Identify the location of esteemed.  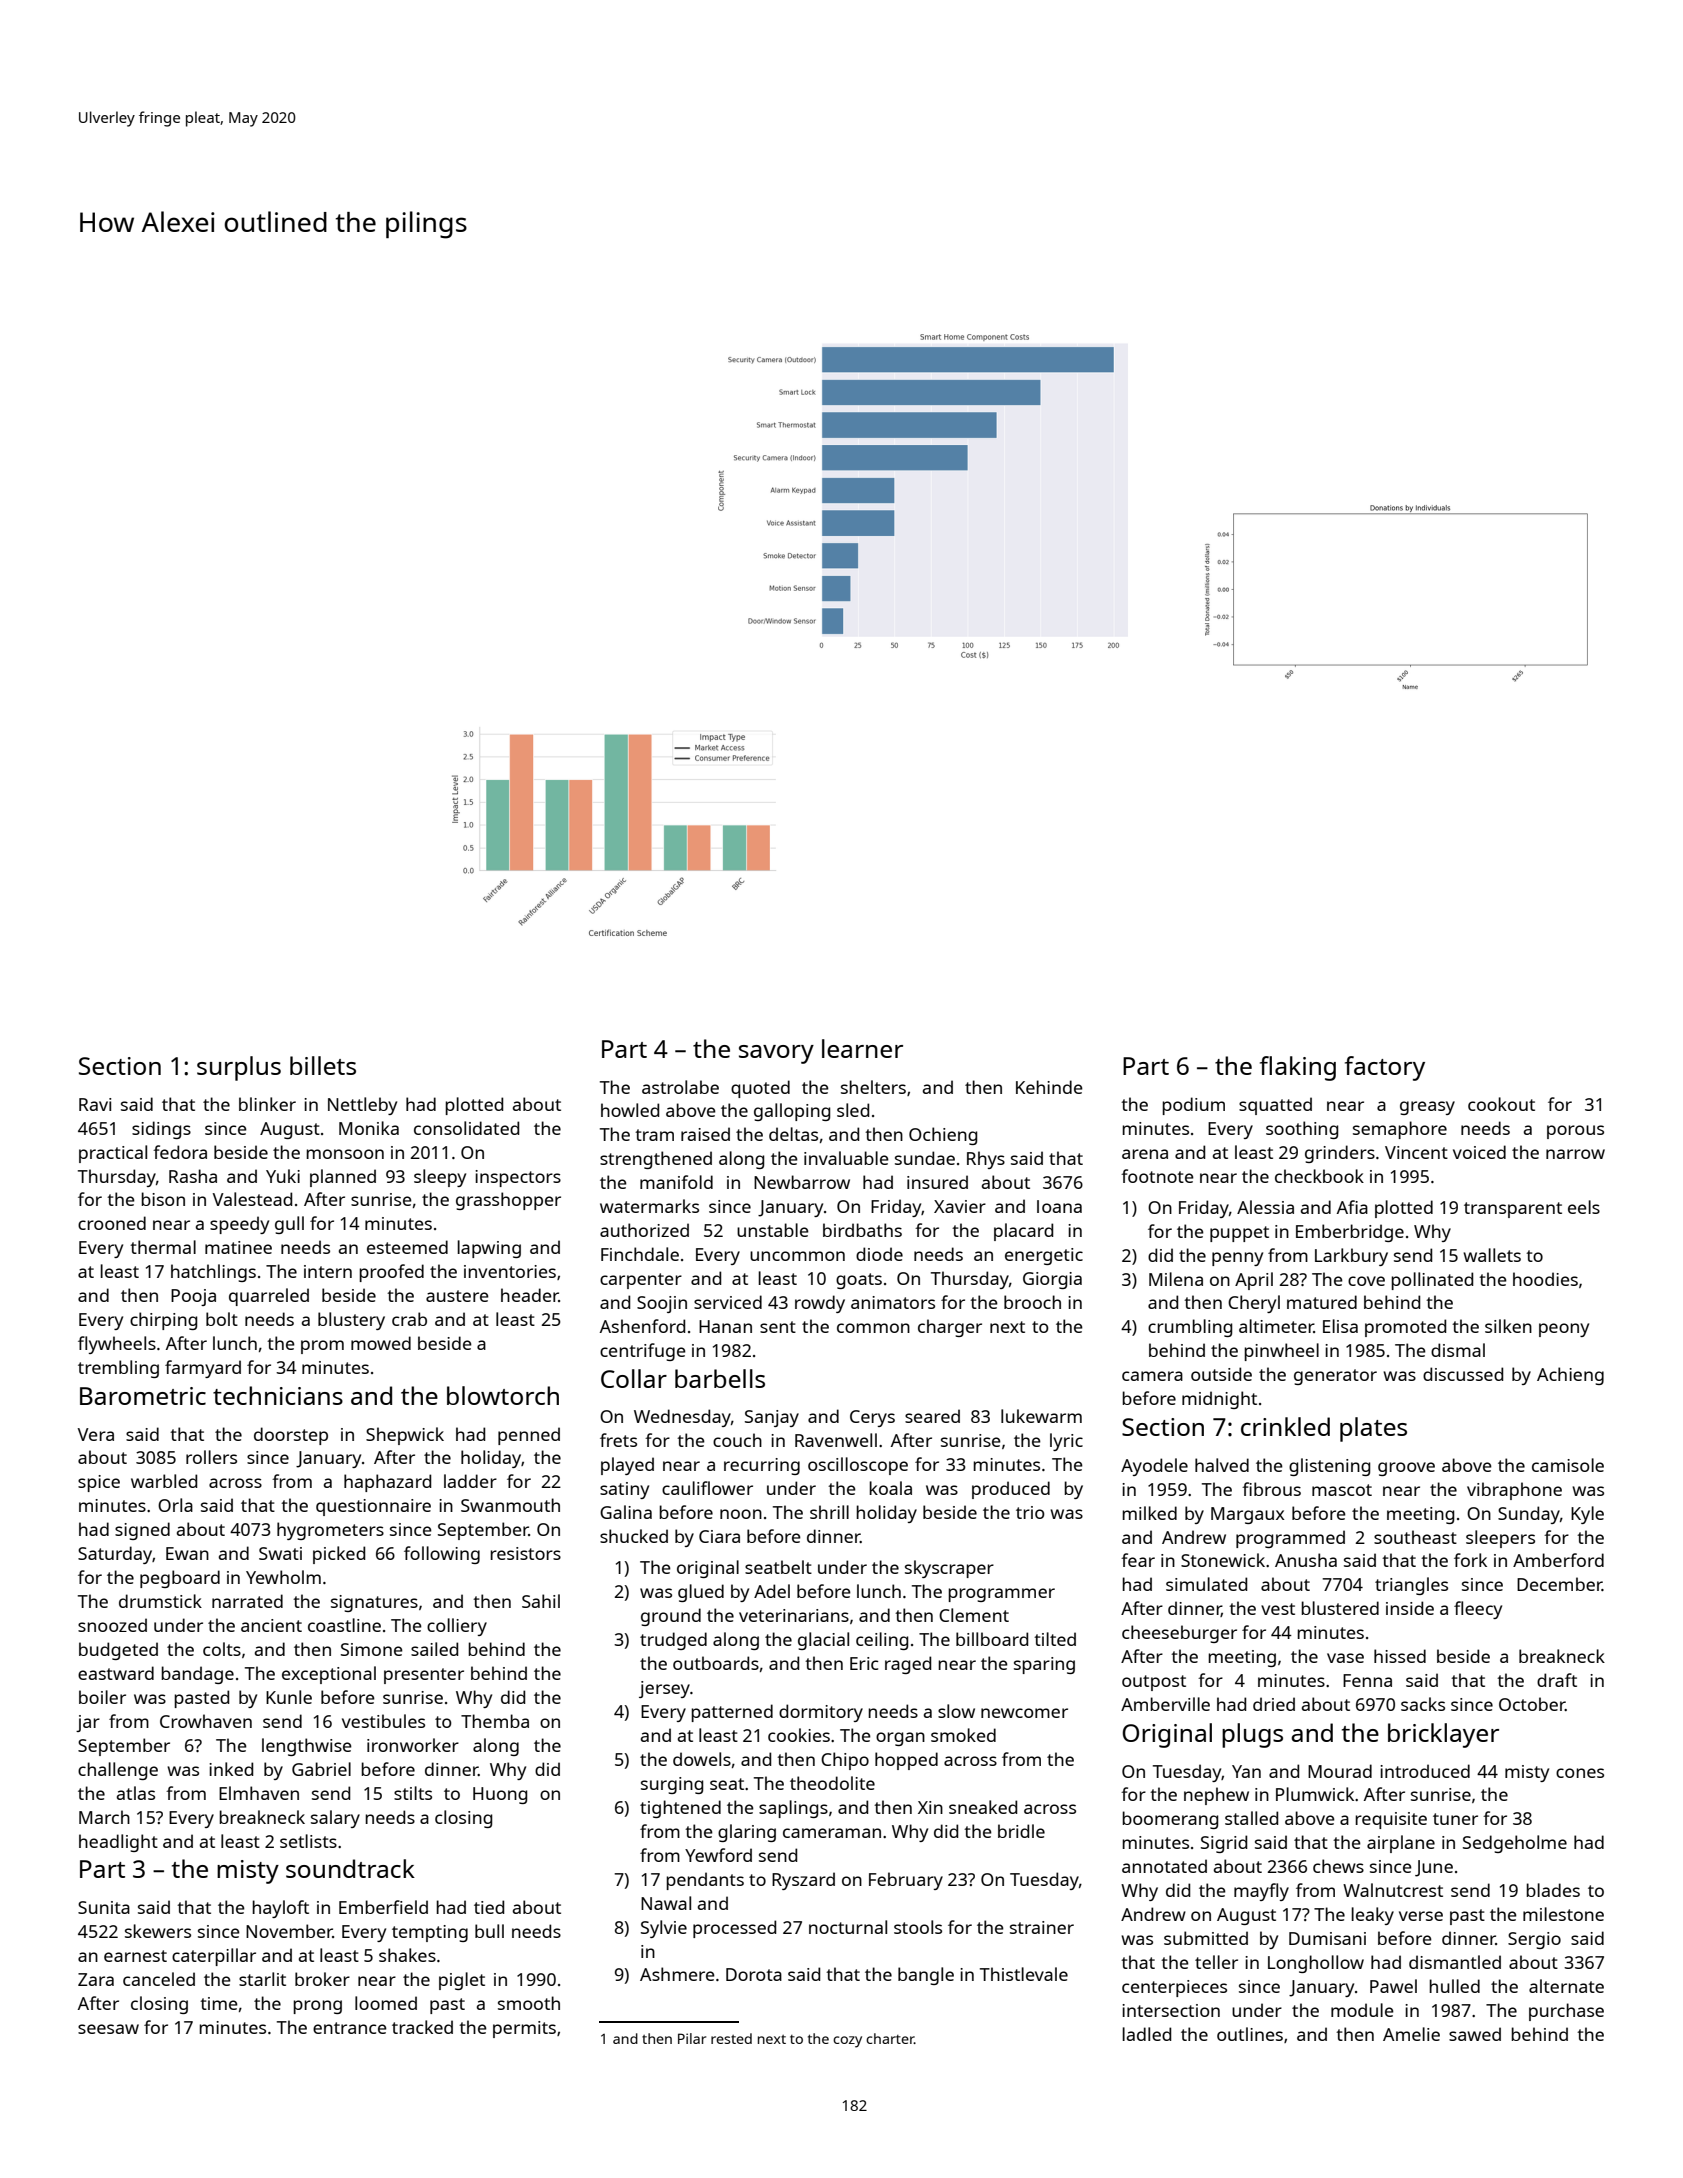
(407, 1247).
